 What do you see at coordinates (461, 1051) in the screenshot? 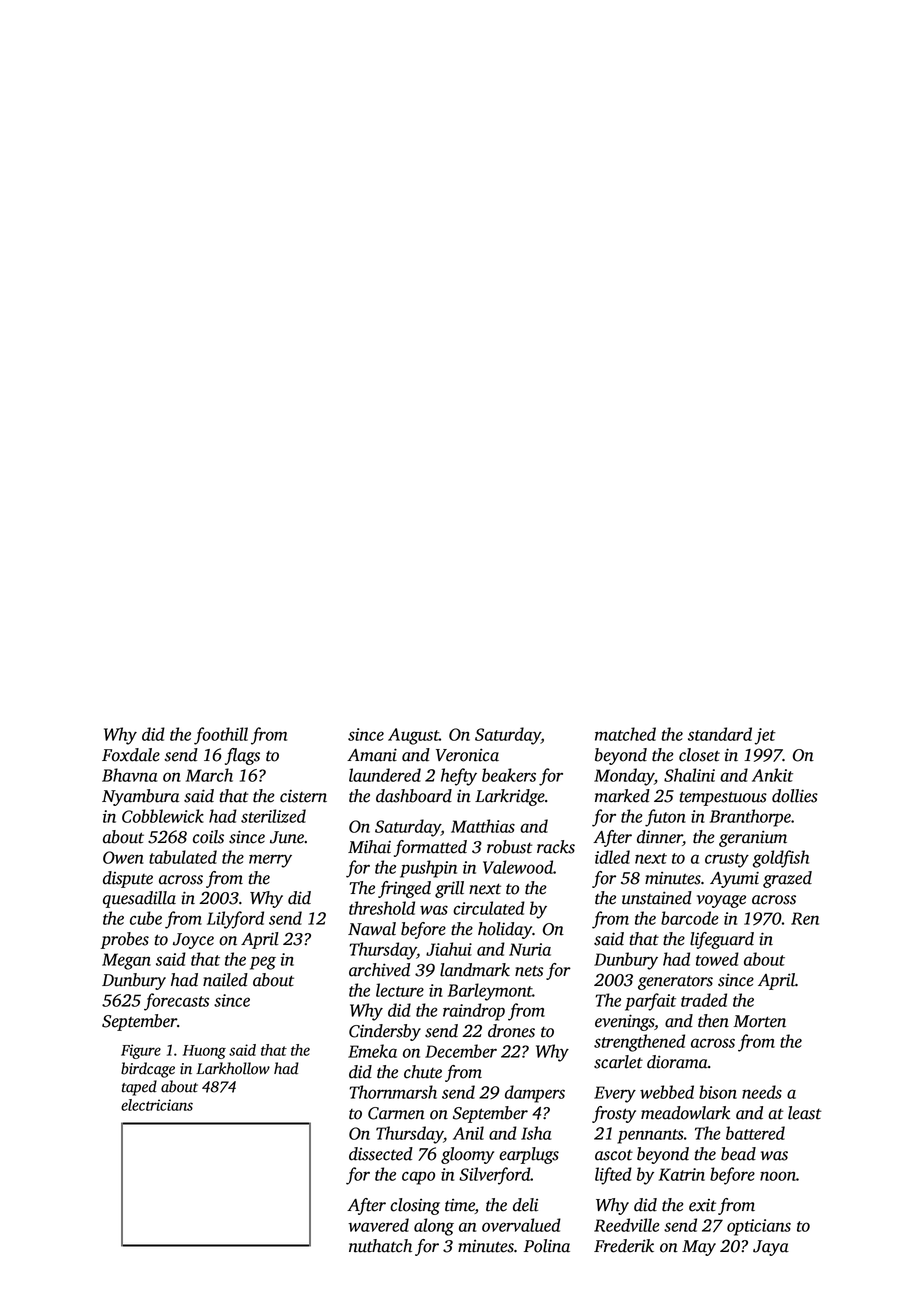
I see `December` at bounding box center [461, 1051].
